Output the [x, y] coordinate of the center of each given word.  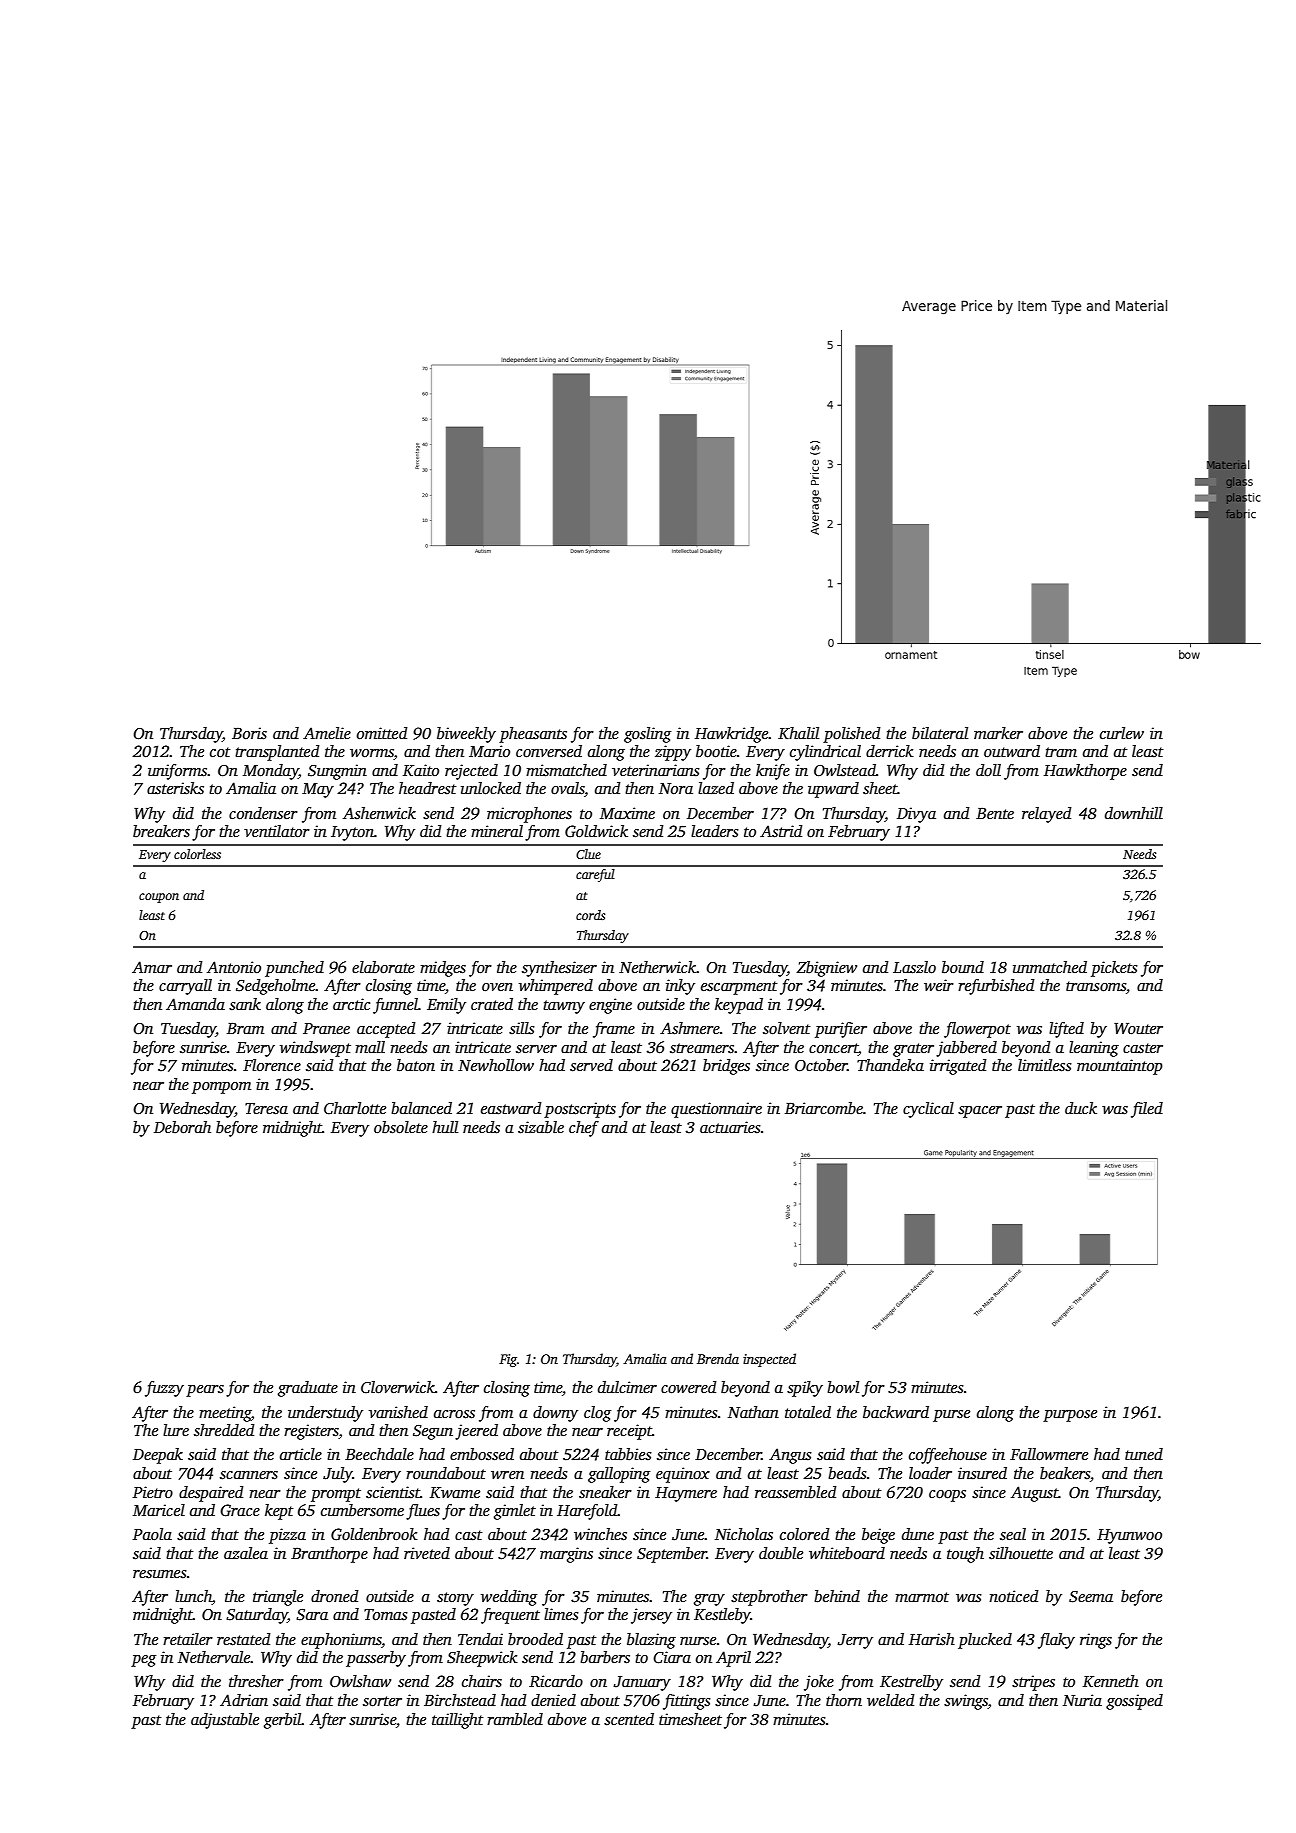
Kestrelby [911, 1683]
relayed [1047, 815]
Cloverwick [398, 1387]
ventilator [277, 831]
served [591, 1065]
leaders [715, 831]
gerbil [283, 1721]
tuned [1144, 1454]
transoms [1096, 986]
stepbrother [769, 1598]
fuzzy [164, 1389]
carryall [185, 987]
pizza [287, 1536]
